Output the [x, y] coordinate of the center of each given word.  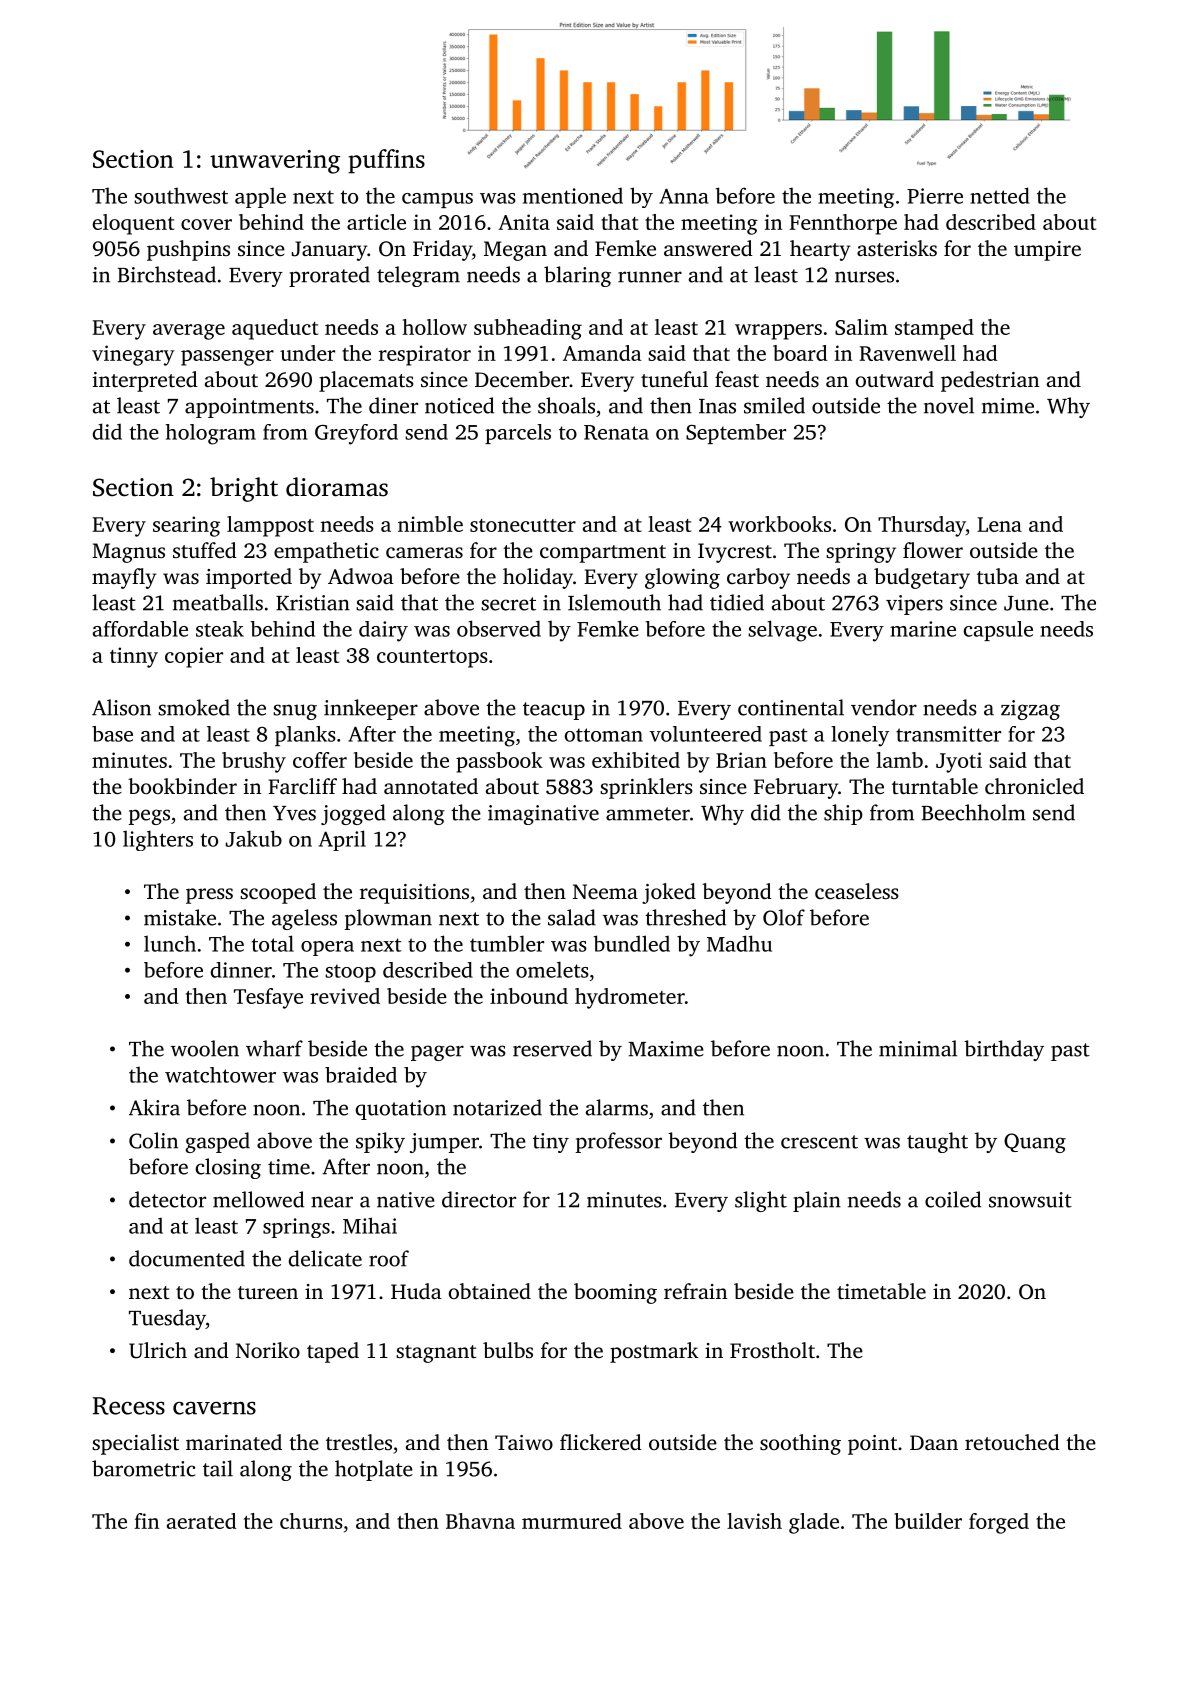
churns [311, 1521]
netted [1000, 195]
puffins [386, 161]
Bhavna [480, 1521]
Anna [684, 196]
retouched [1012, 1442]
